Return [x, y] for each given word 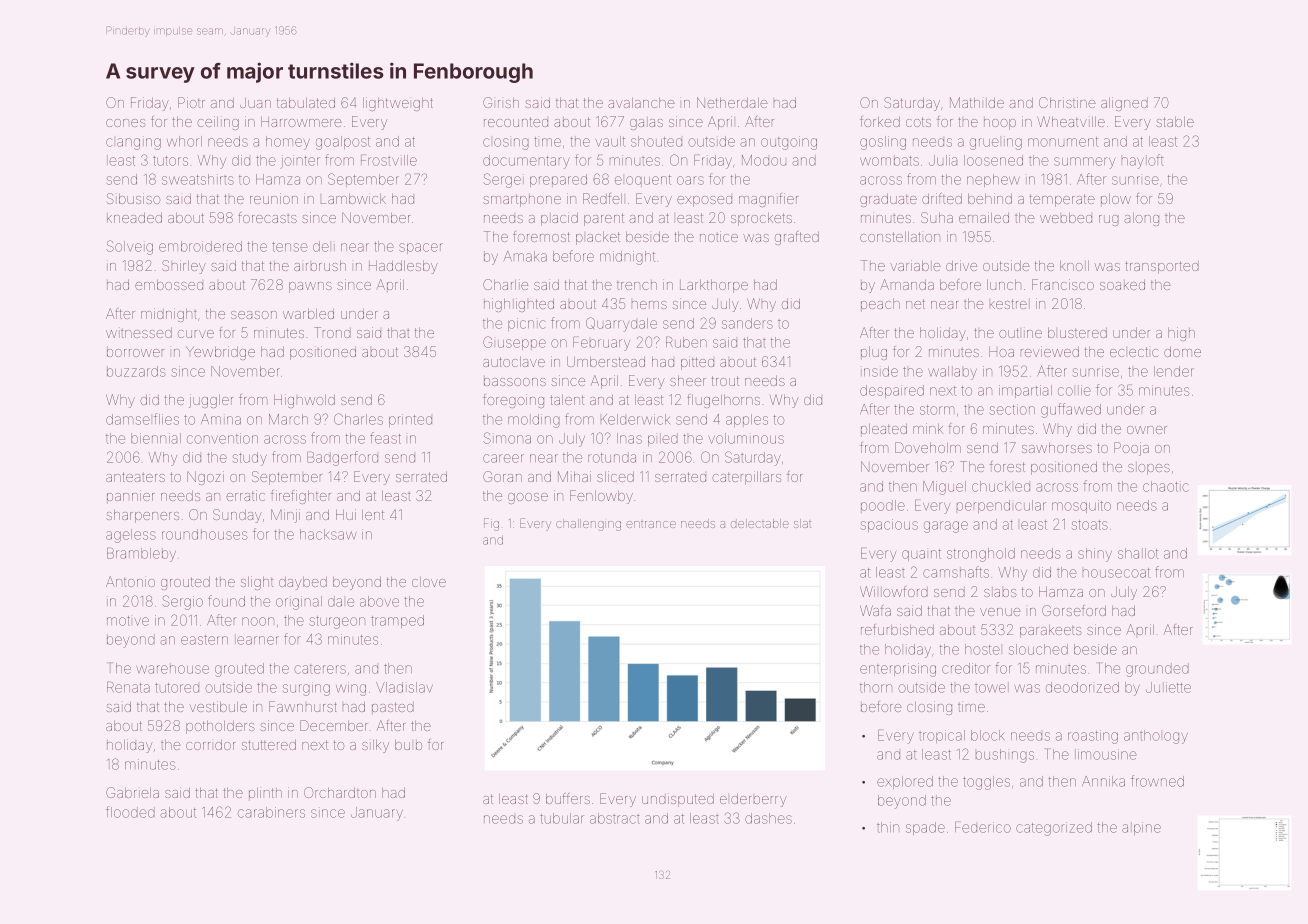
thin [888, 827]
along [1141, 219]
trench [637, 285]
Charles [358, 419]
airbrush [320, 266]
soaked [1122, 285]
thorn [876, 687]
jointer [300, 161]
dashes [768, 818]
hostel [982, 649]
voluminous [746, 438]
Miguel [944, 488]
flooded [130, 812]
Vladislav [404, 687]
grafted [797, 238]
